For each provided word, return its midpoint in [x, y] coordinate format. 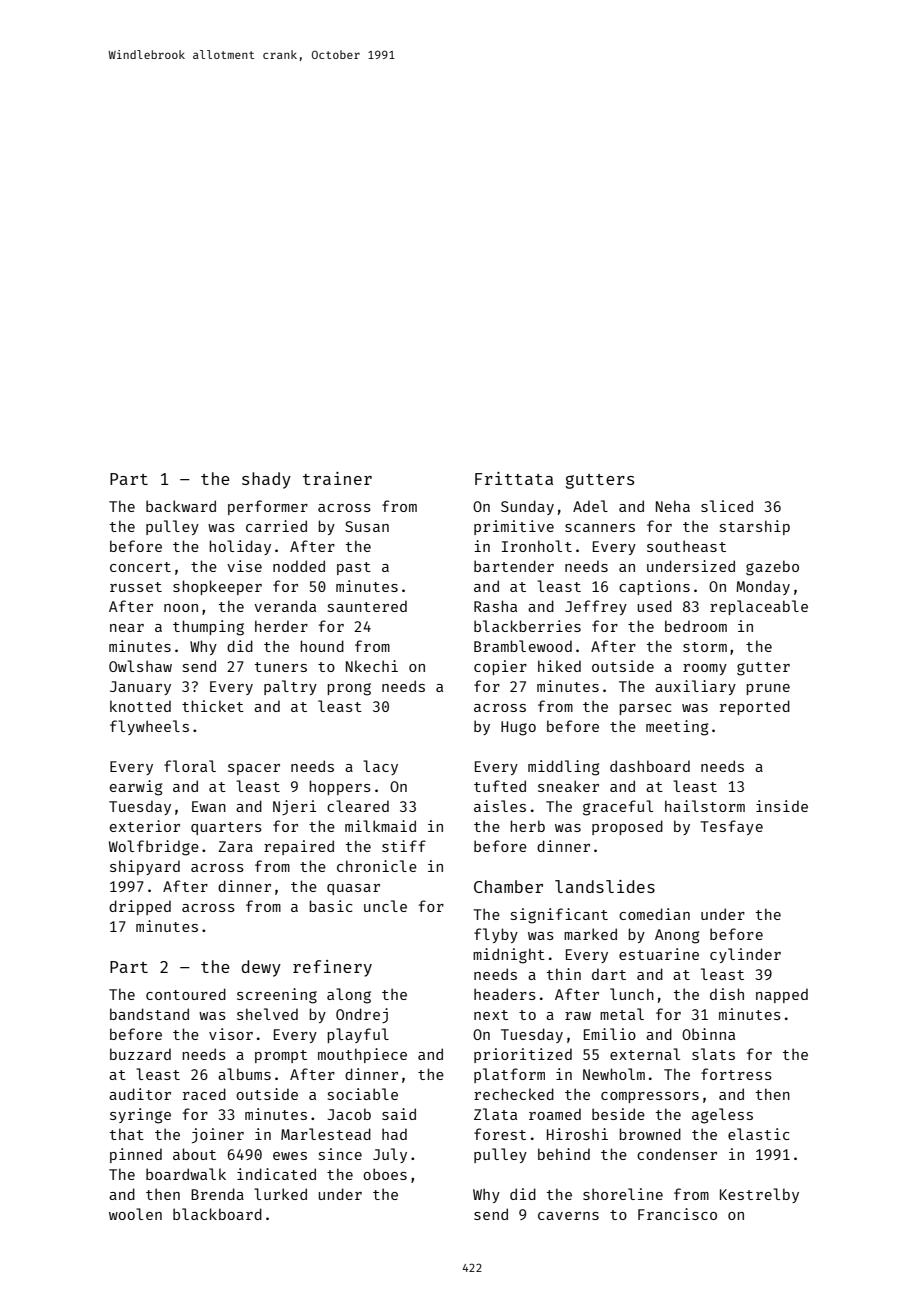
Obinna [708, 1034]
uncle [385, 906]
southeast [686, 546]
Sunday [527, 507]
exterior [145, 826]
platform [509, 1075]
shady [266, 480]
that [127, 1134]
